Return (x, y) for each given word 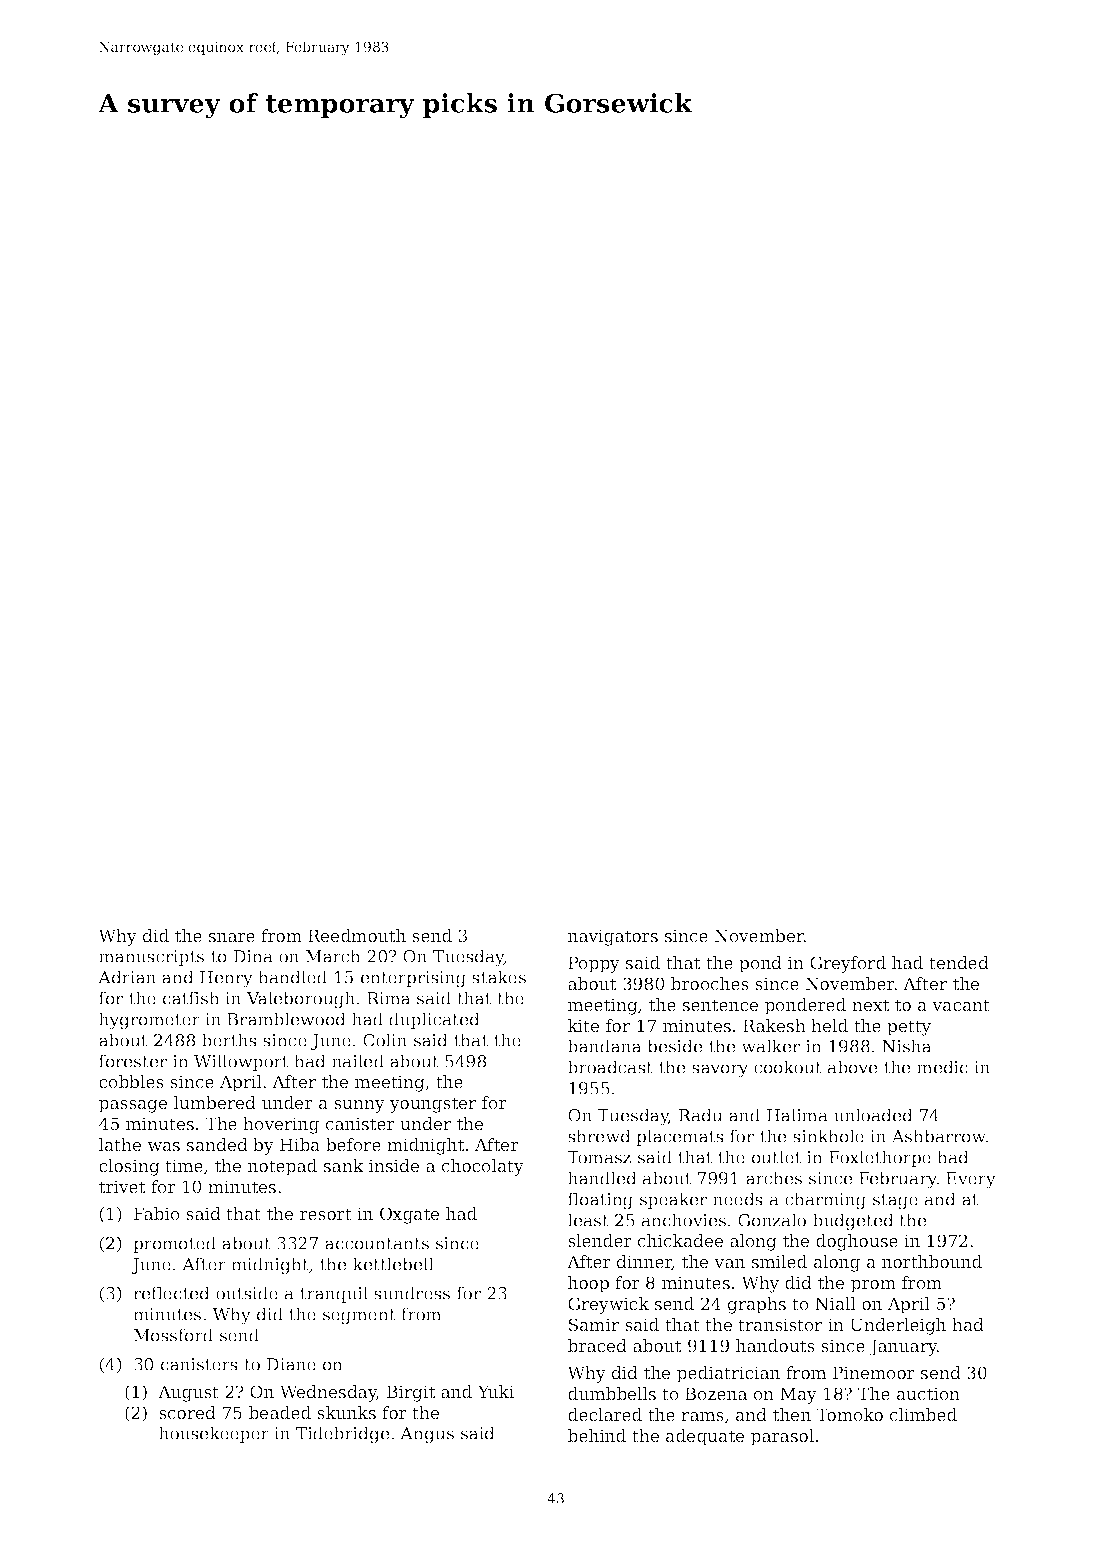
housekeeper (214, 1434)
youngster (433, 1105)
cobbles (131, 1081)
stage (895, 1202)
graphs (757, 1305)
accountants (377, 1244)
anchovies (684, 1220)
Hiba (300, 1144)
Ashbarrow (939, 1136)
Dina (253, 956)
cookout (788, 1067)
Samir (594, 1324)
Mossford (173, 1335)
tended (959, 962)
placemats (680, 1137)
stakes (499, 977)
